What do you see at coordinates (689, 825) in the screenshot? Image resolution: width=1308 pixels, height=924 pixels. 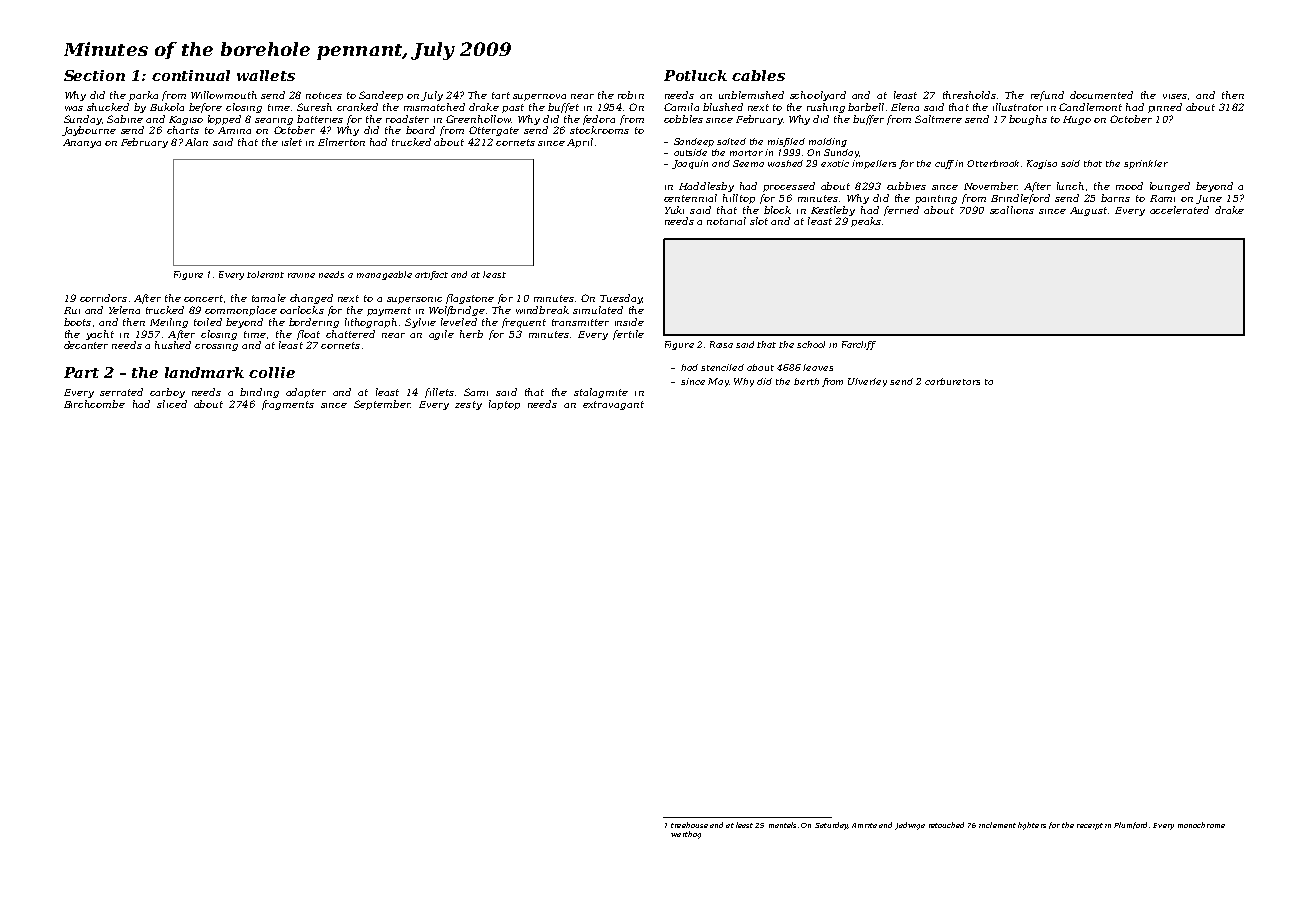 I see `treehouse` at bounding box center [689, 825].
